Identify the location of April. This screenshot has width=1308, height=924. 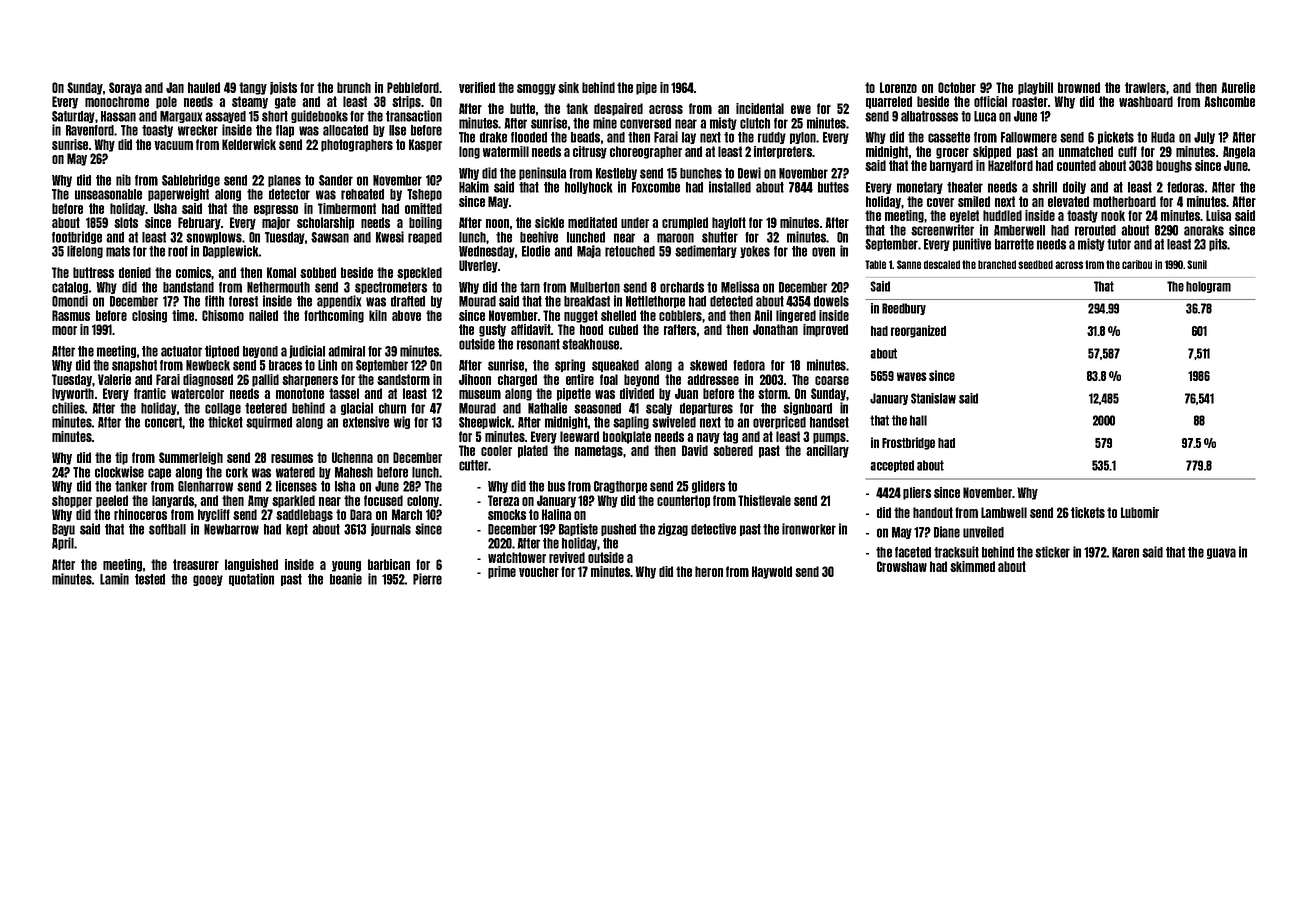
(63, 543).
